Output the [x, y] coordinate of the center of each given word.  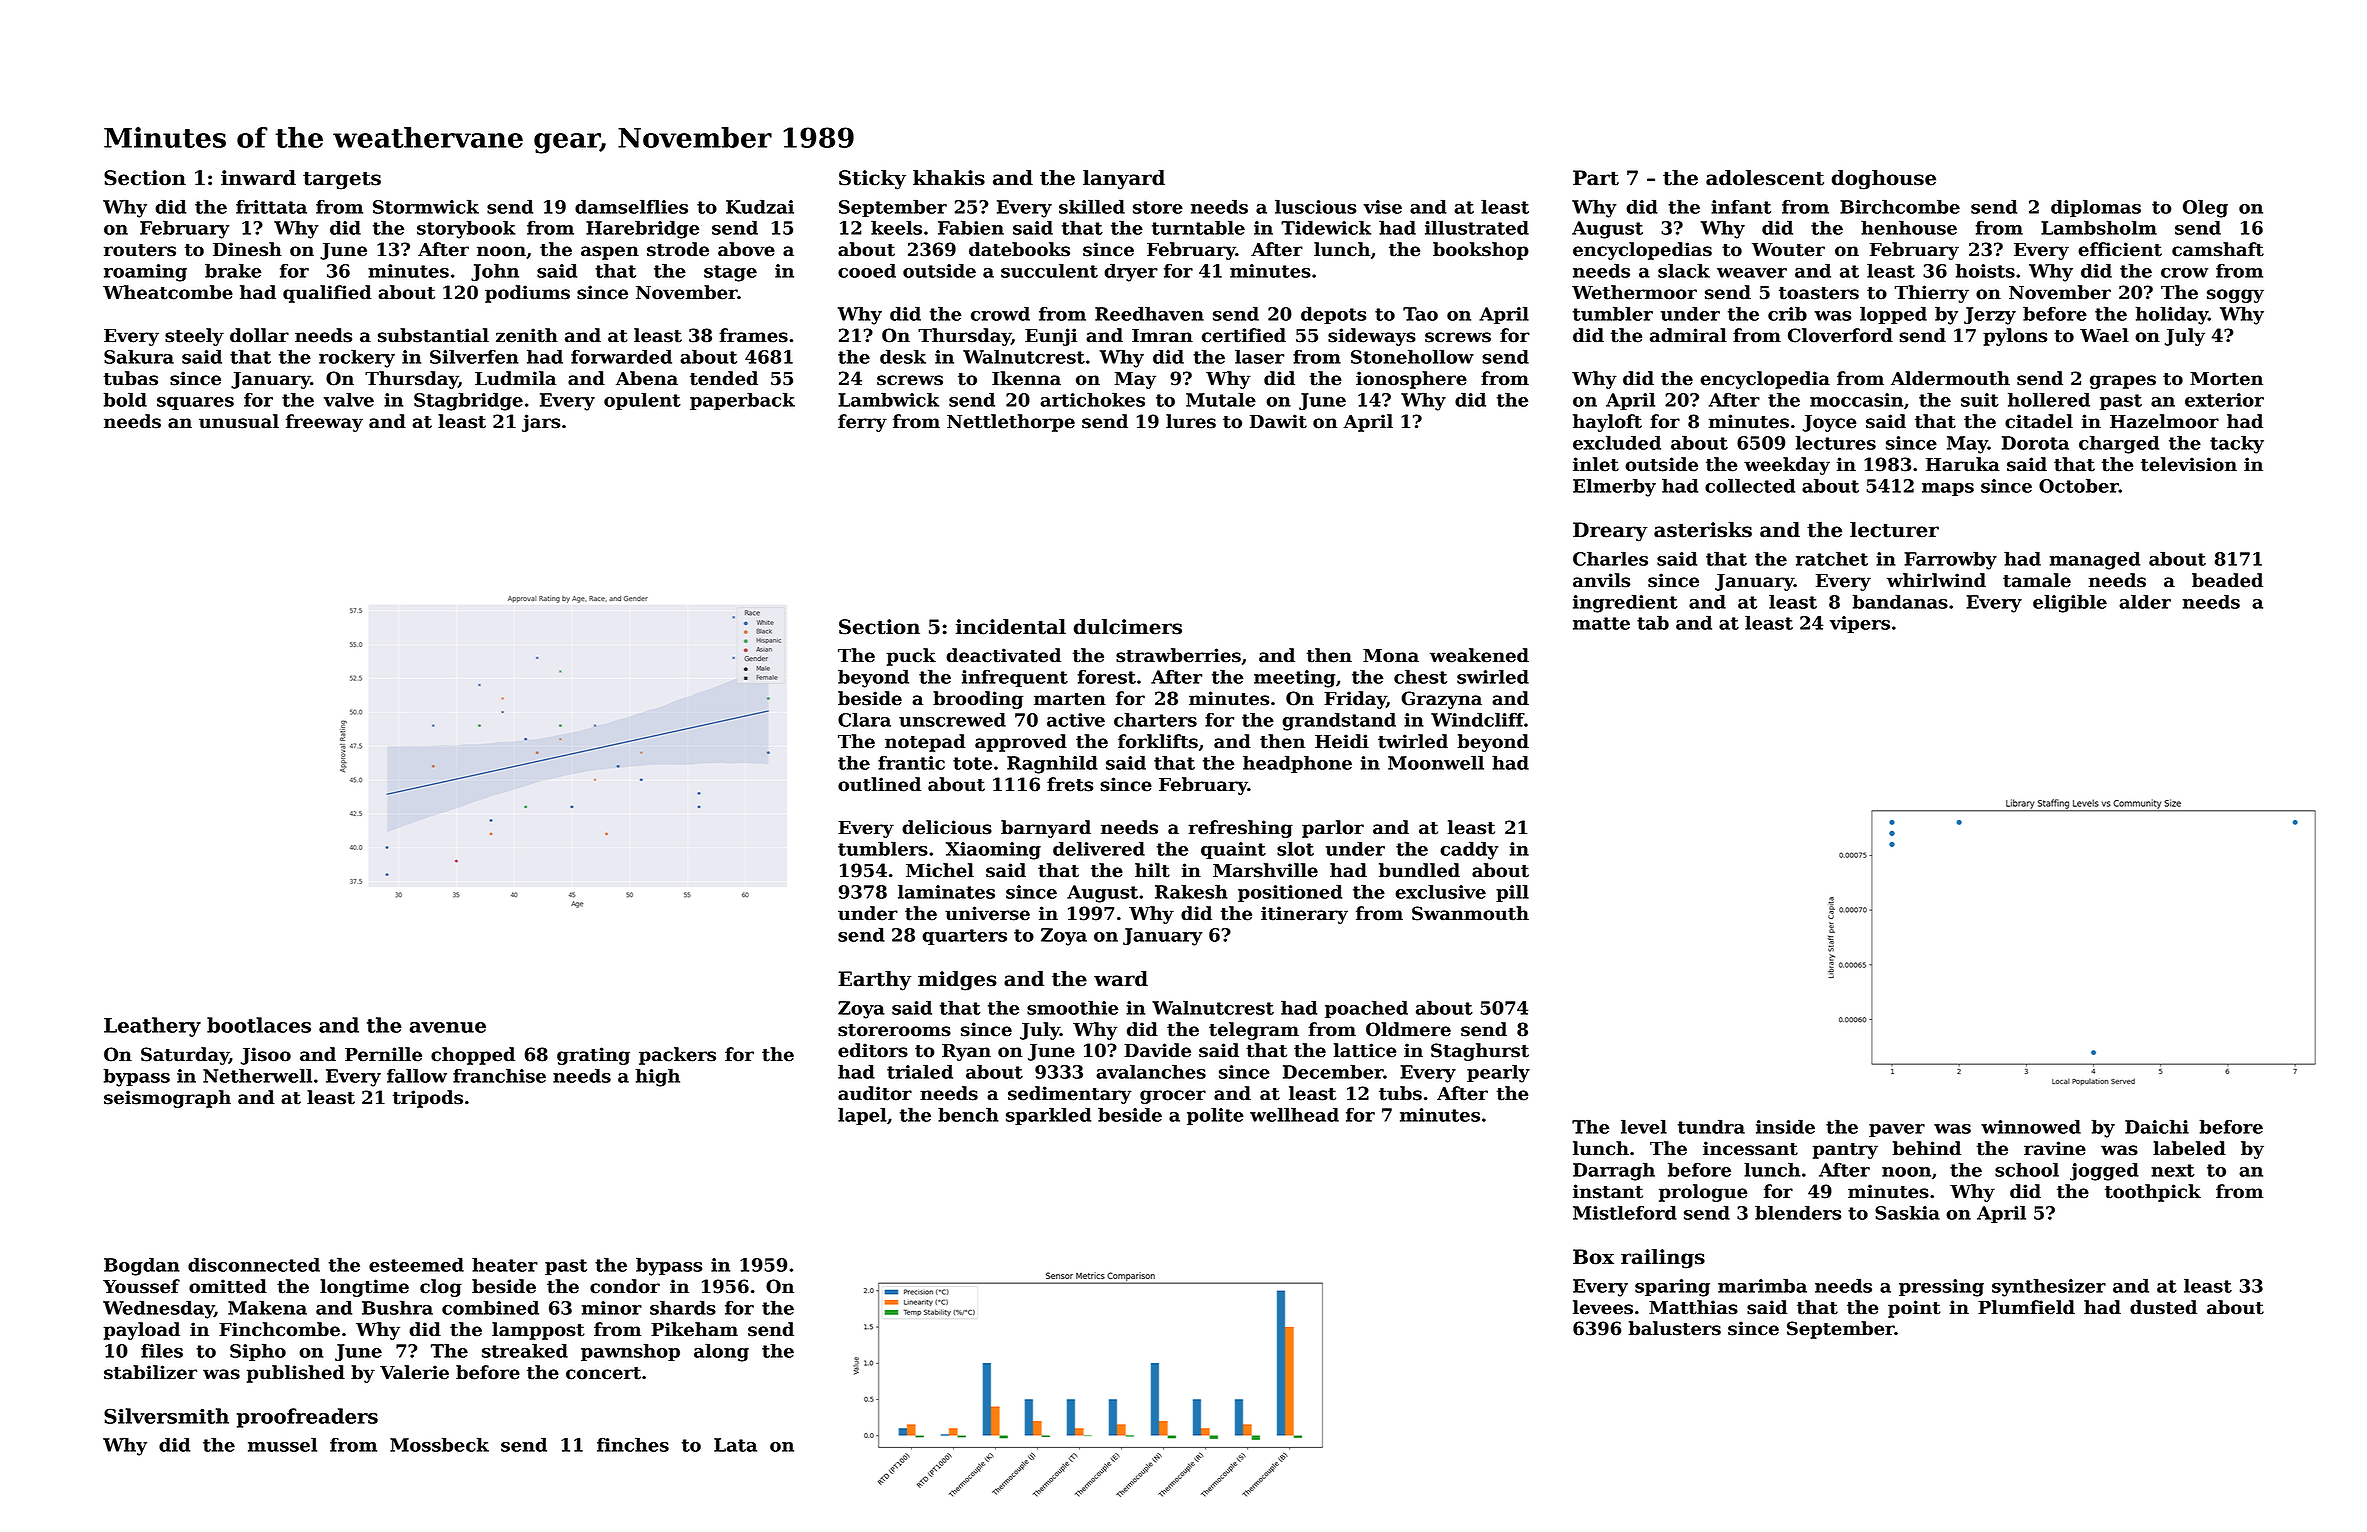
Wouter [1788, 250]
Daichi [2157, 1126]
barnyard [1046, 829]
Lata [735, 1445]
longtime [364, 1288]
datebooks [1019, 249]
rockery [357, 358]
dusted [2163, 1307]
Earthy [875, 981]
